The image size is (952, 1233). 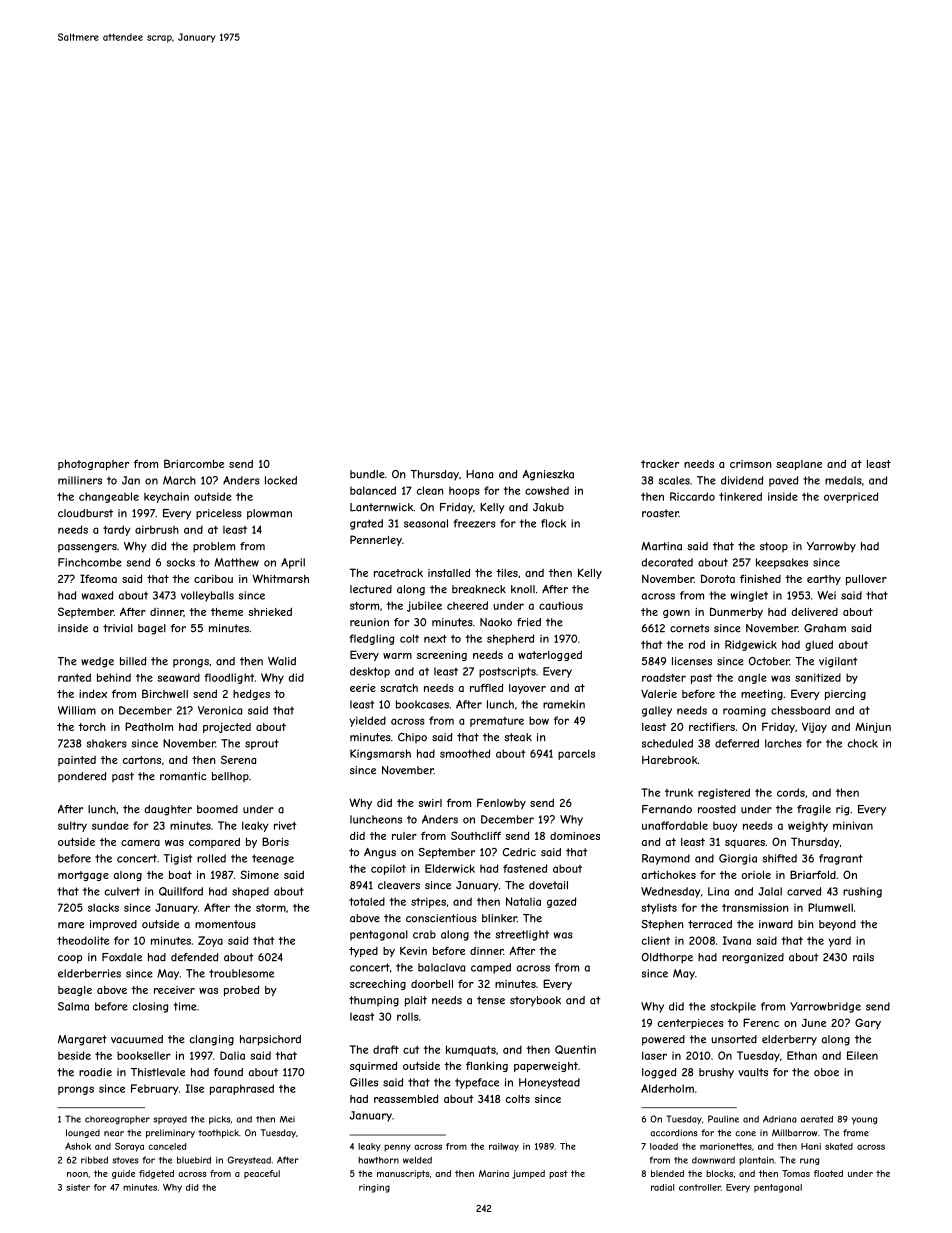 I want to click on weighty, so click(x=808, y=826).
